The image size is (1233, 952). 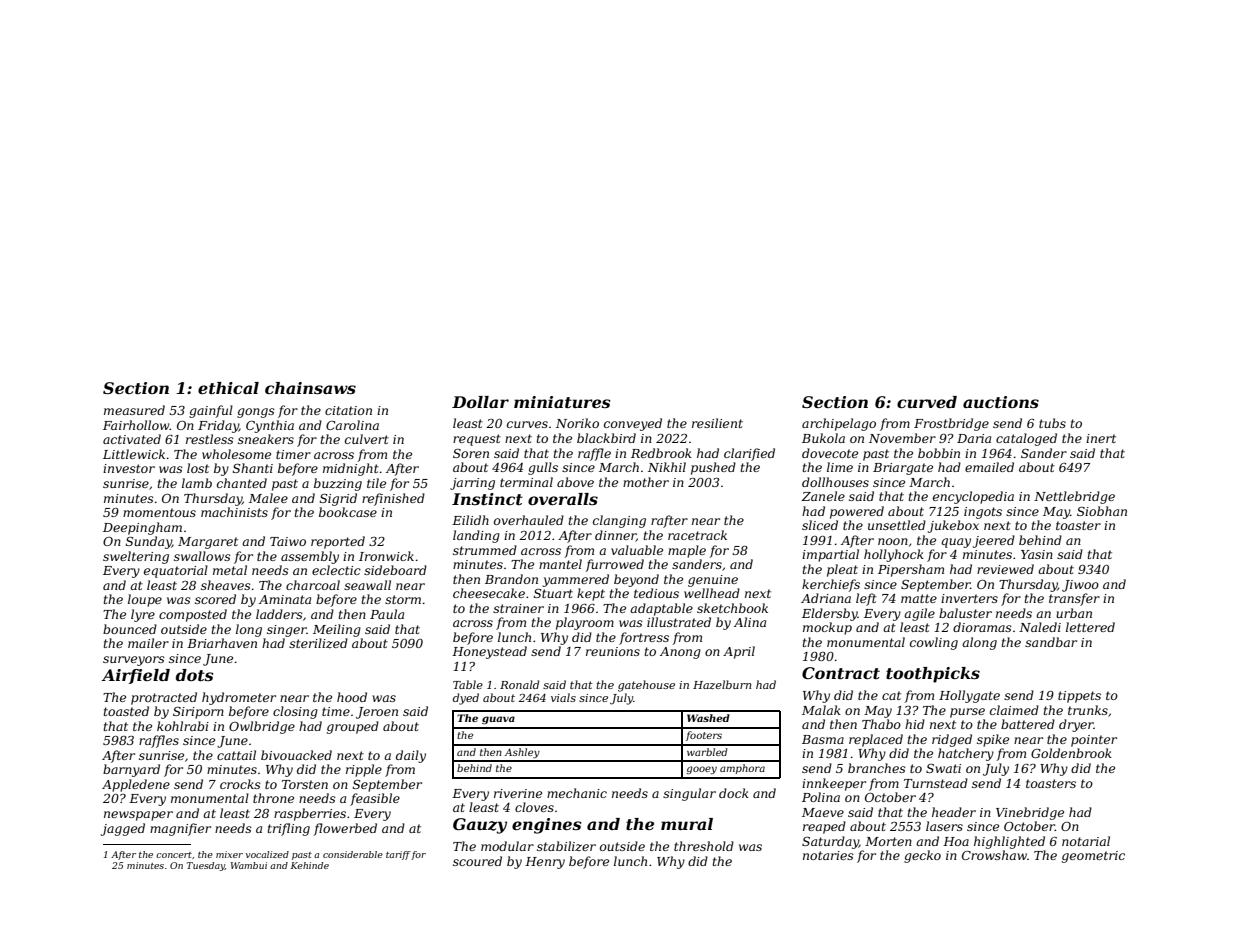 I want to click on gongs, so click(x=256, y=413).
